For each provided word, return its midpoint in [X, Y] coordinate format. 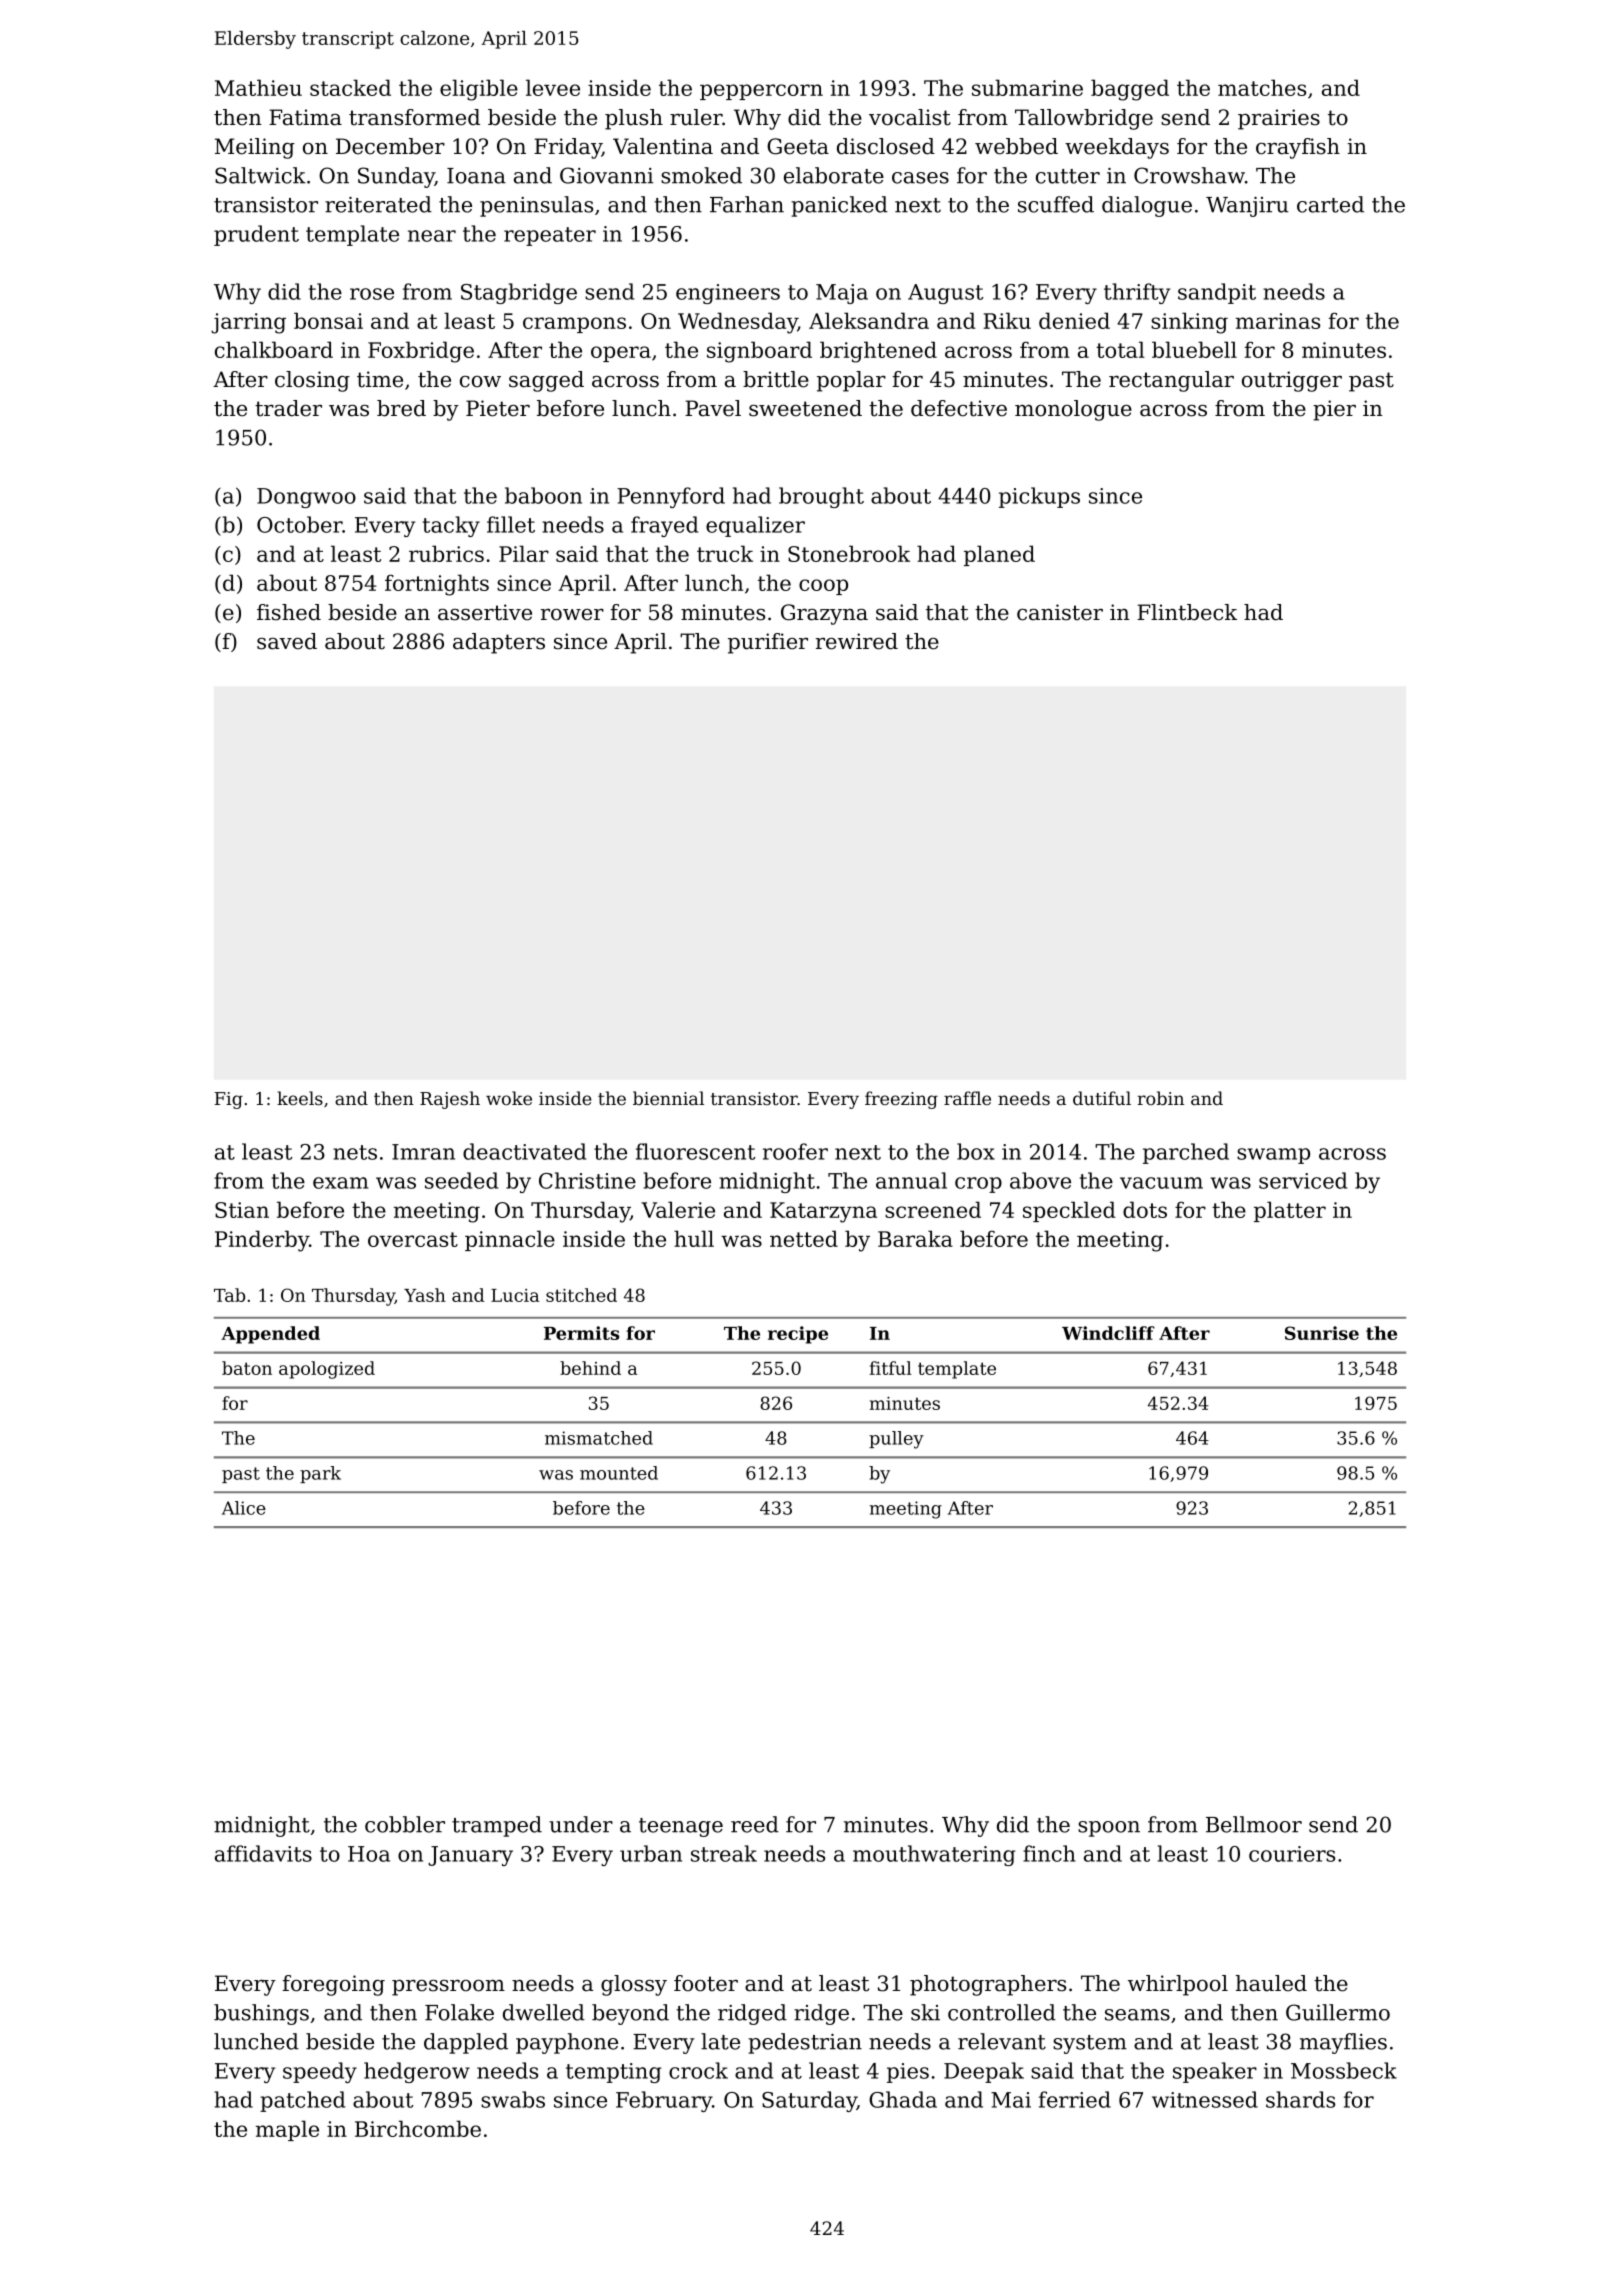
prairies [1279, 119]
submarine [1027, 87]
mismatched [599, 1438]
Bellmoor [1254, 1824]
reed [755, 1824]
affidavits [263, 1853]
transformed [414, 117]
